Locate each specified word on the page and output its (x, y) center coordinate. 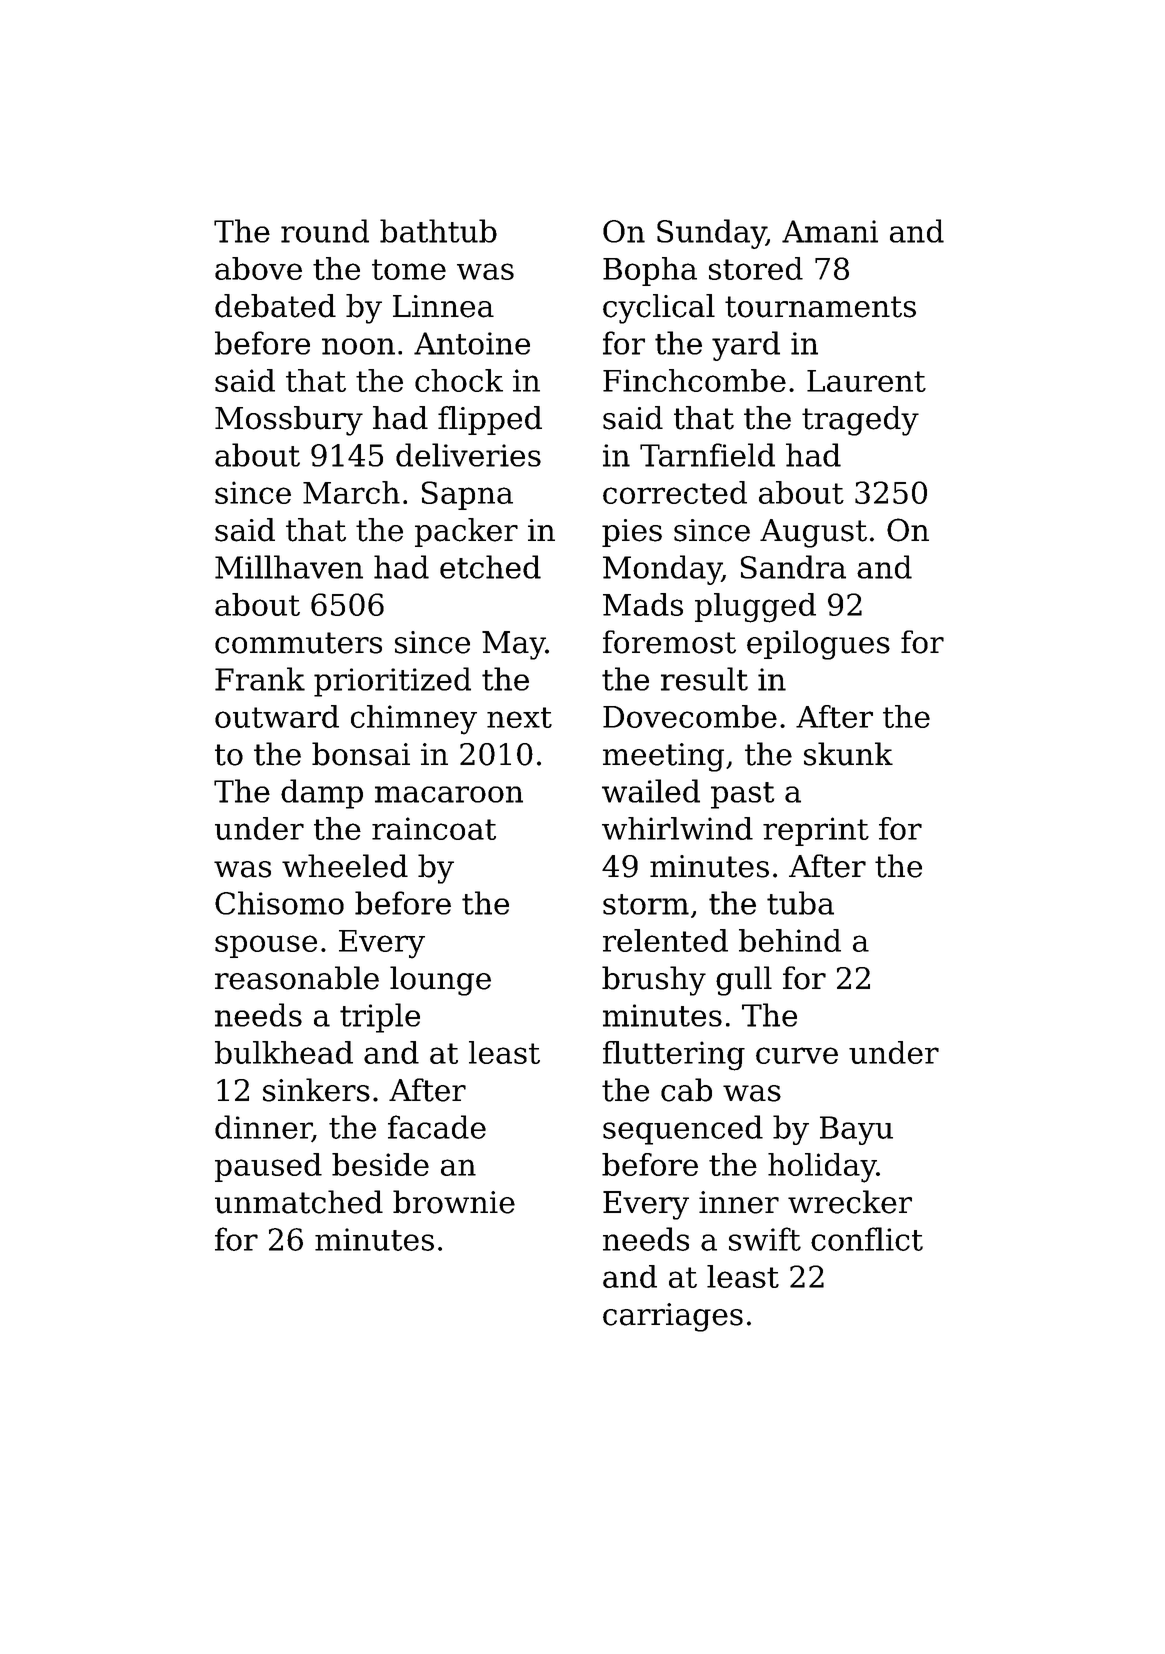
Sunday (711, 234)
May (514, 645)
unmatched (299, 1202)
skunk (848, 754)
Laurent (866, 381)
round (325, 231)
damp (322, 794)
